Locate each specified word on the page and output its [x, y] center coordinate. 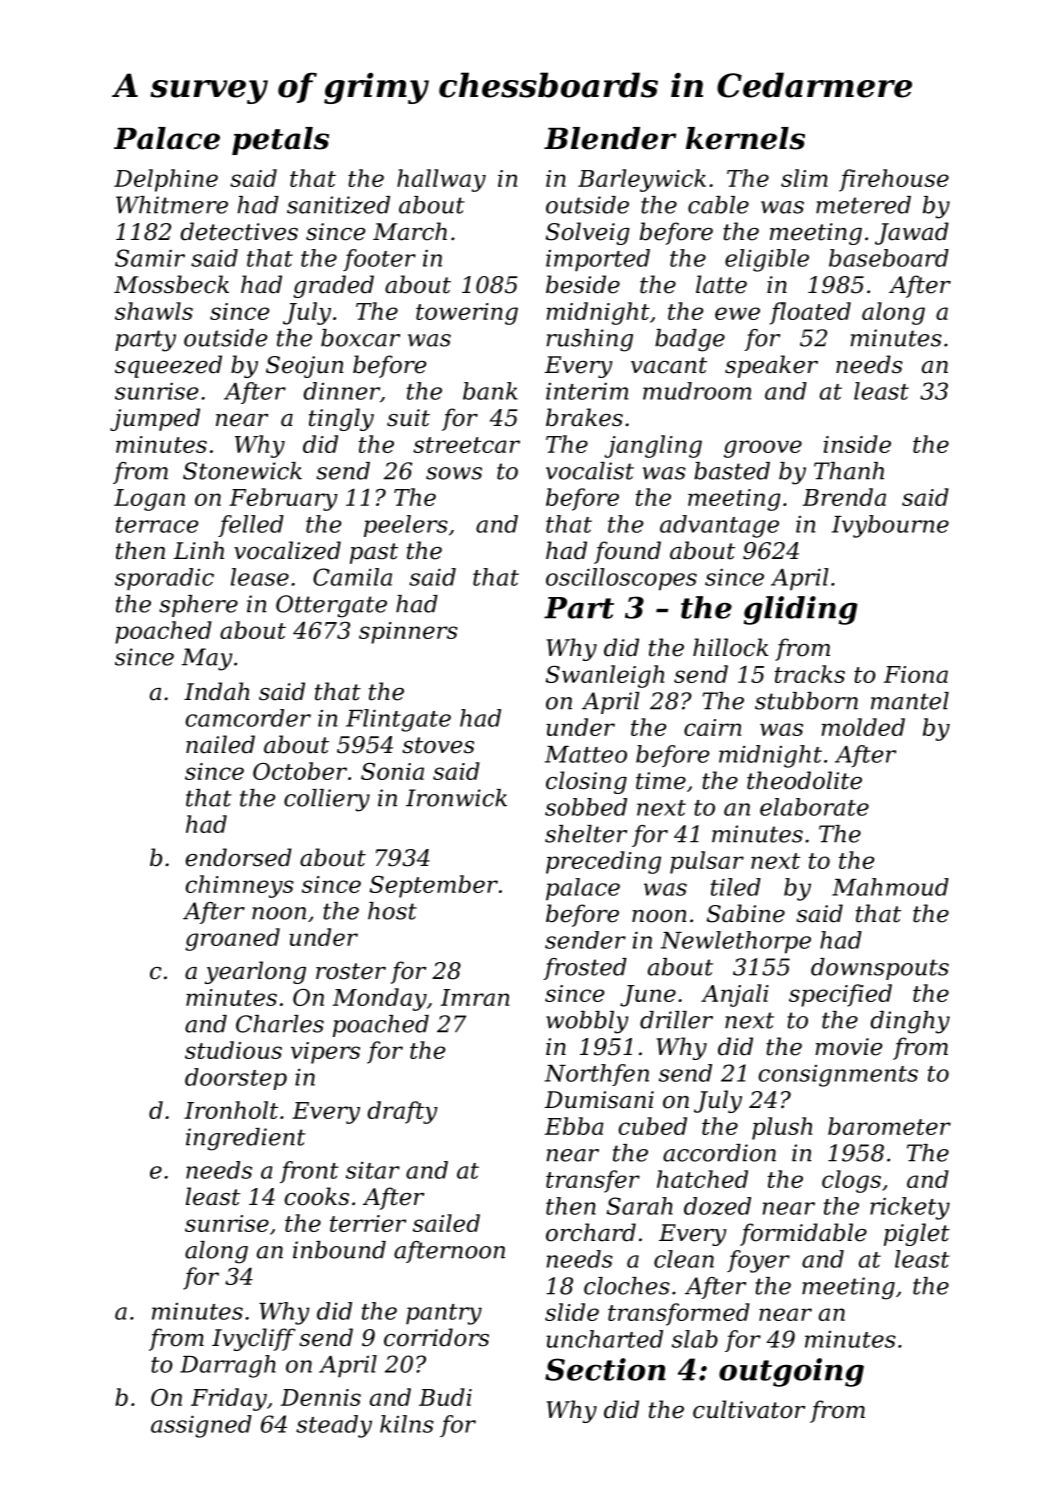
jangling [653, 446]
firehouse [894, 180]
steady [334, 1426]
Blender [610, 138]
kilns [407, 1424]
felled [251, 526]
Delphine [166, 180]
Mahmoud [890, 887]
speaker [771, 366]
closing [586, 782]
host [392, 911]
